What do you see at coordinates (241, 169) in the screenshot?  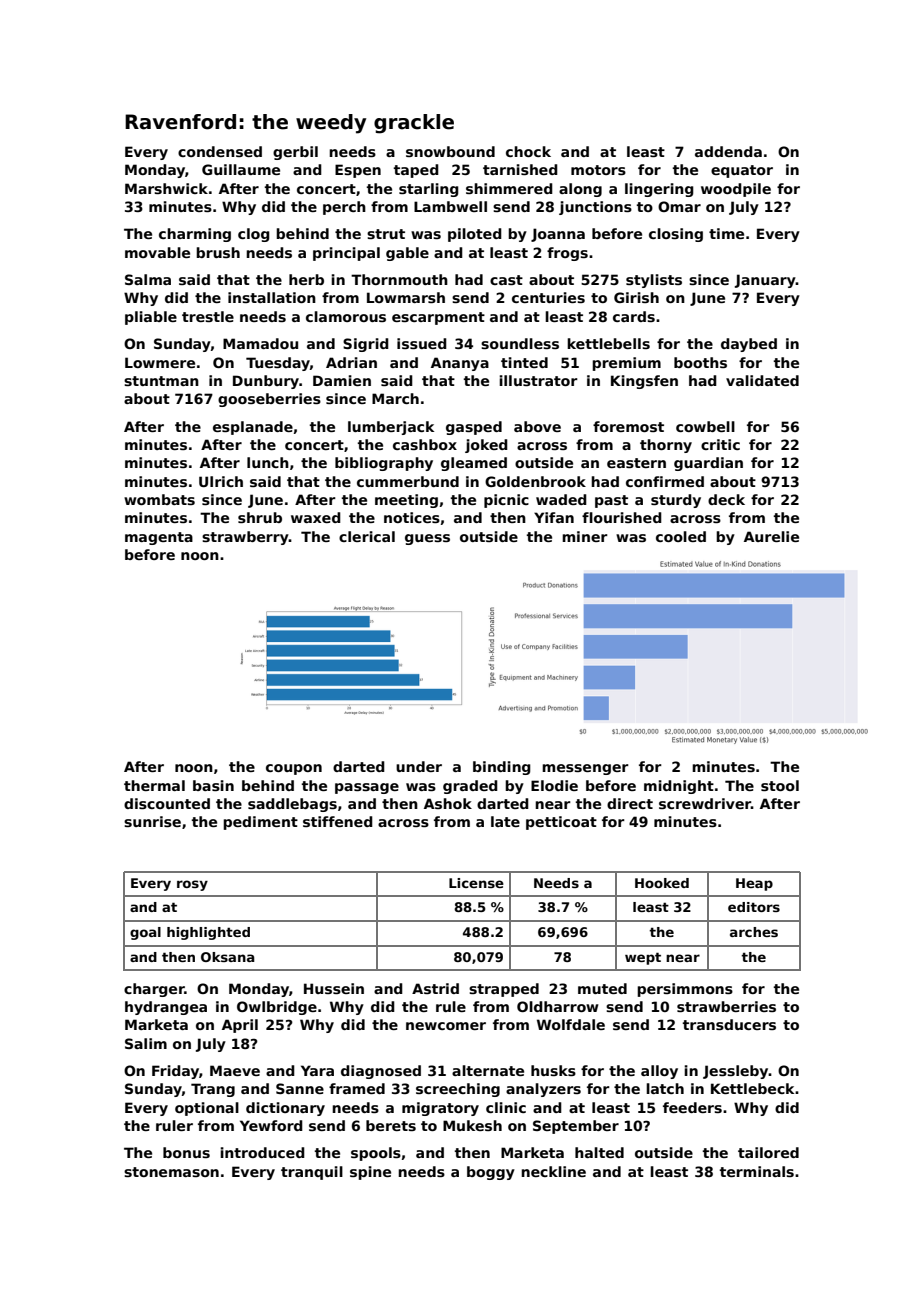 I see `Guillaume` at bounding box center [241, 169].
